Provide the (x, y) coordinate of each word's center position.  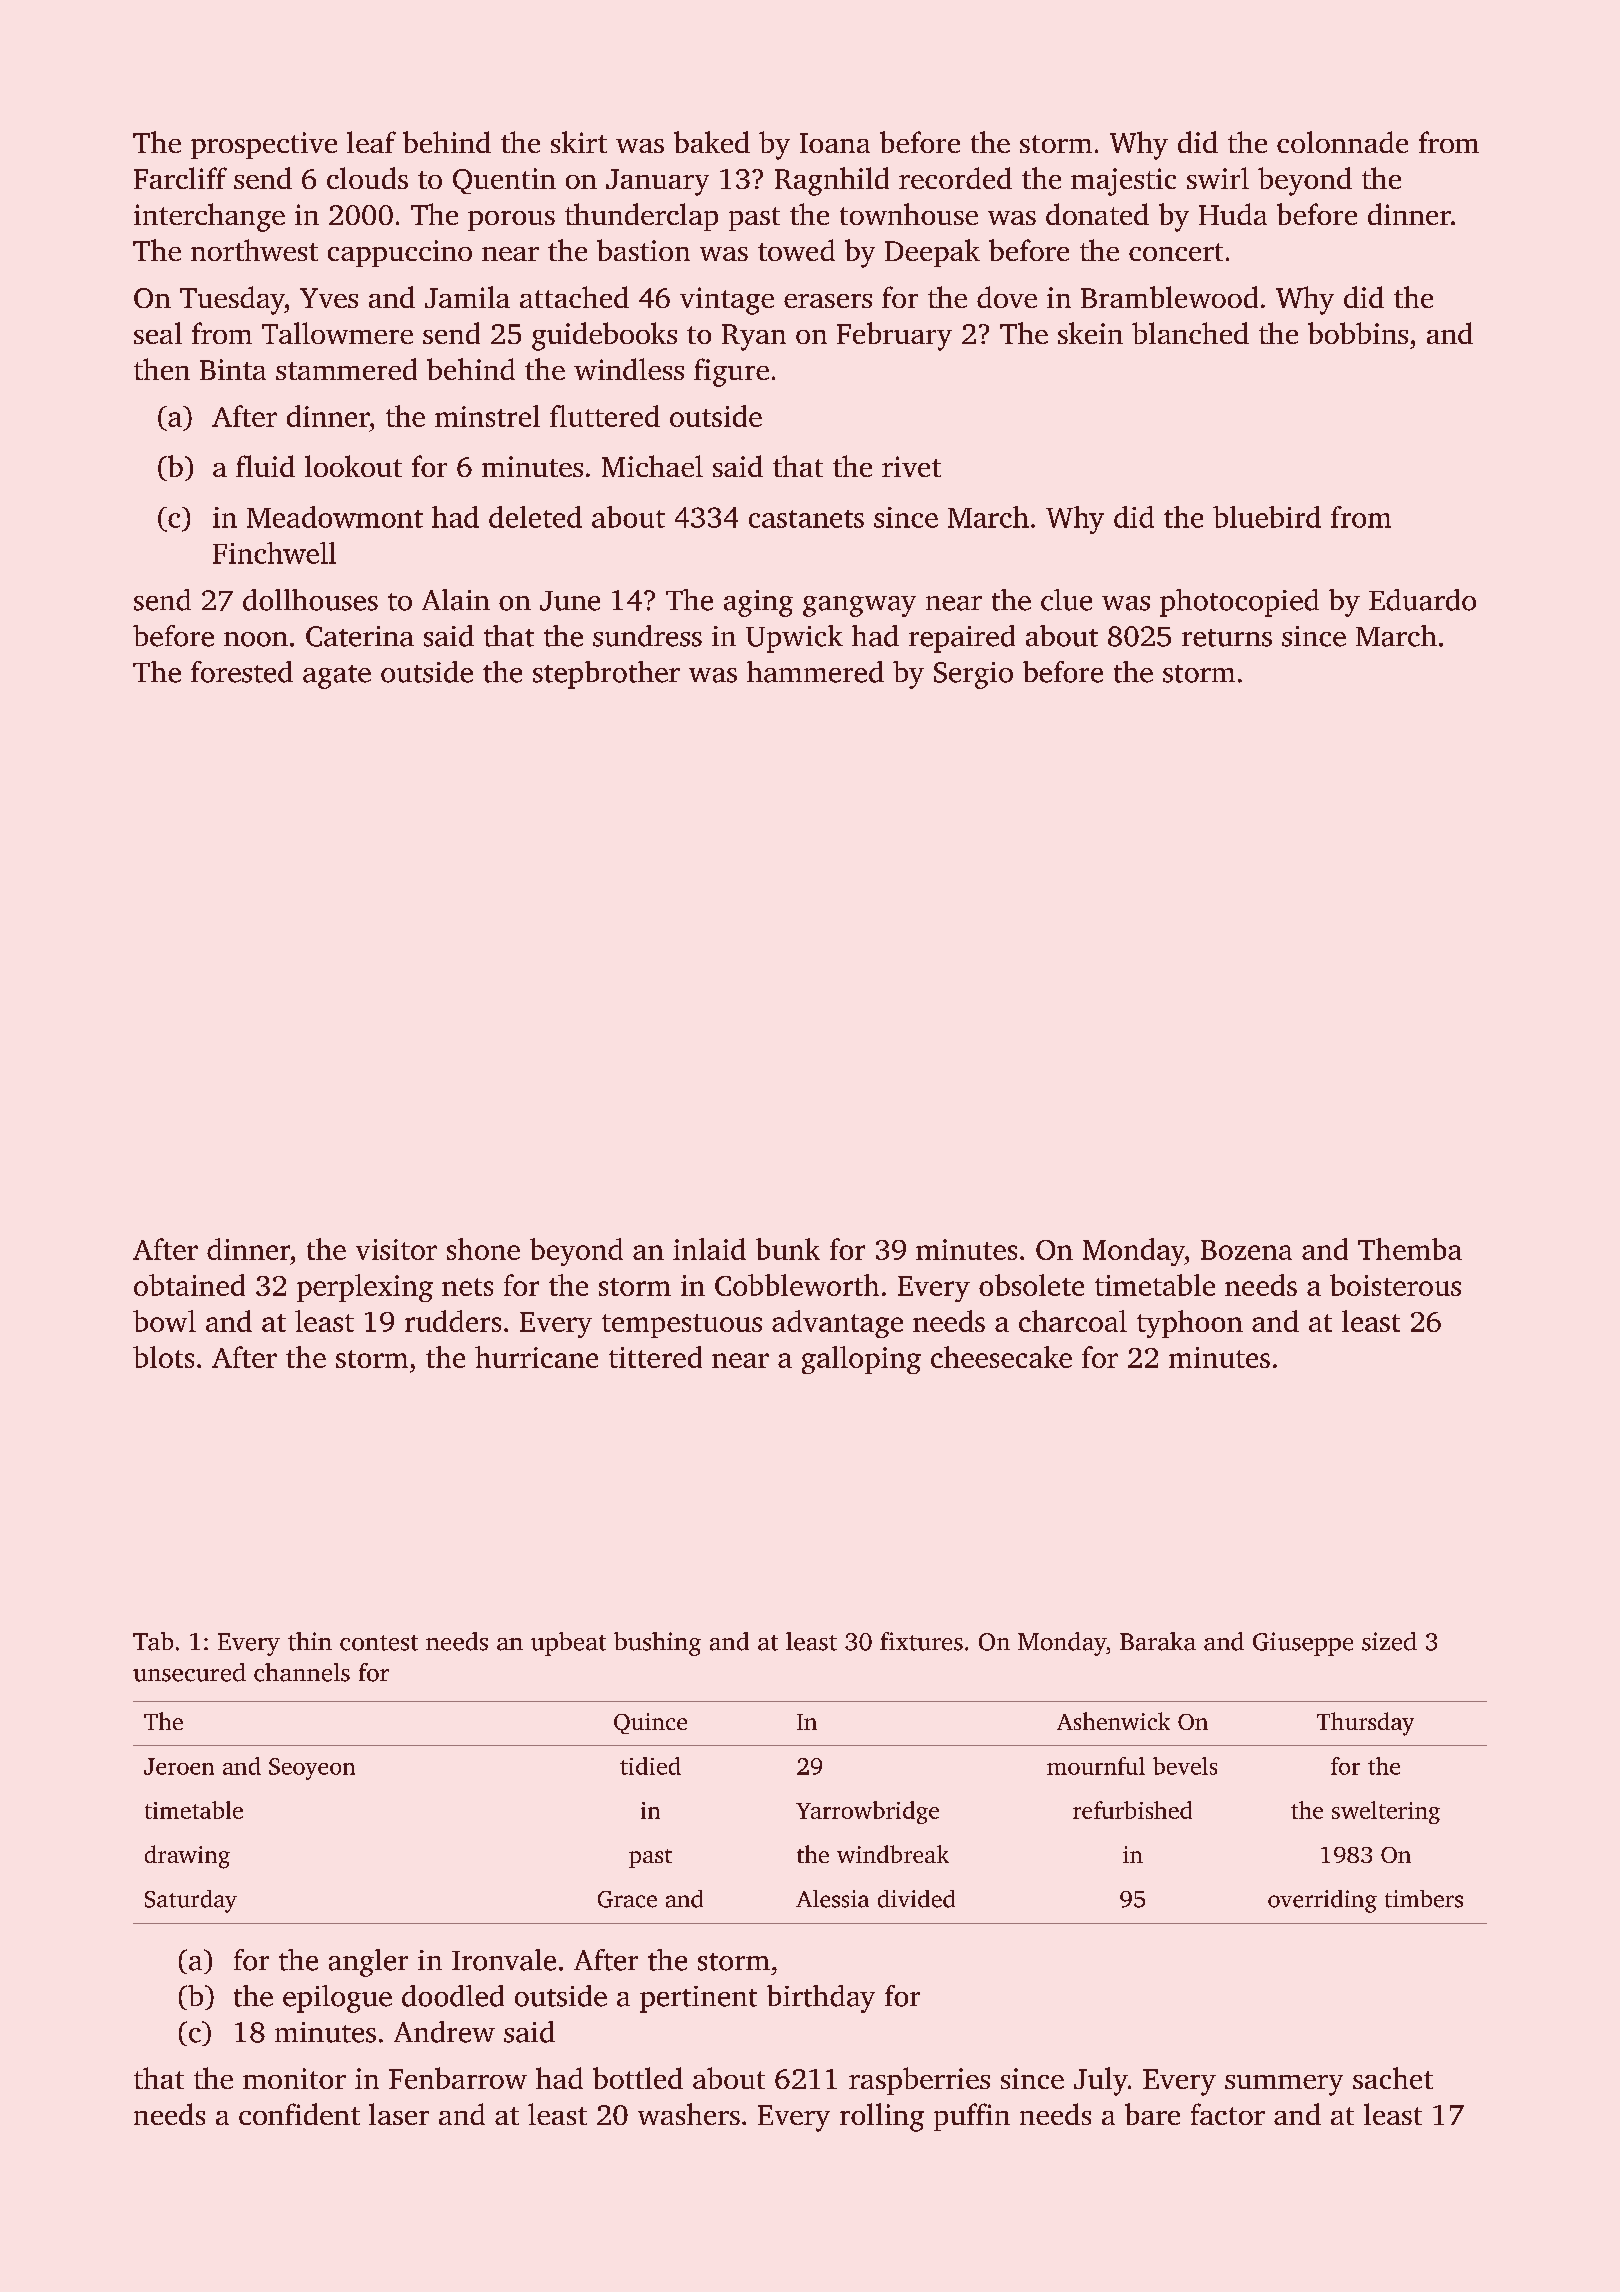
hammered (815, 672)
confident (299, 2114)
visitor (396, 1249)
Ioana (835, 143)
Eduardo (1422, 600)
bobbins (1358, 333)
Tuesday (232, 300)
